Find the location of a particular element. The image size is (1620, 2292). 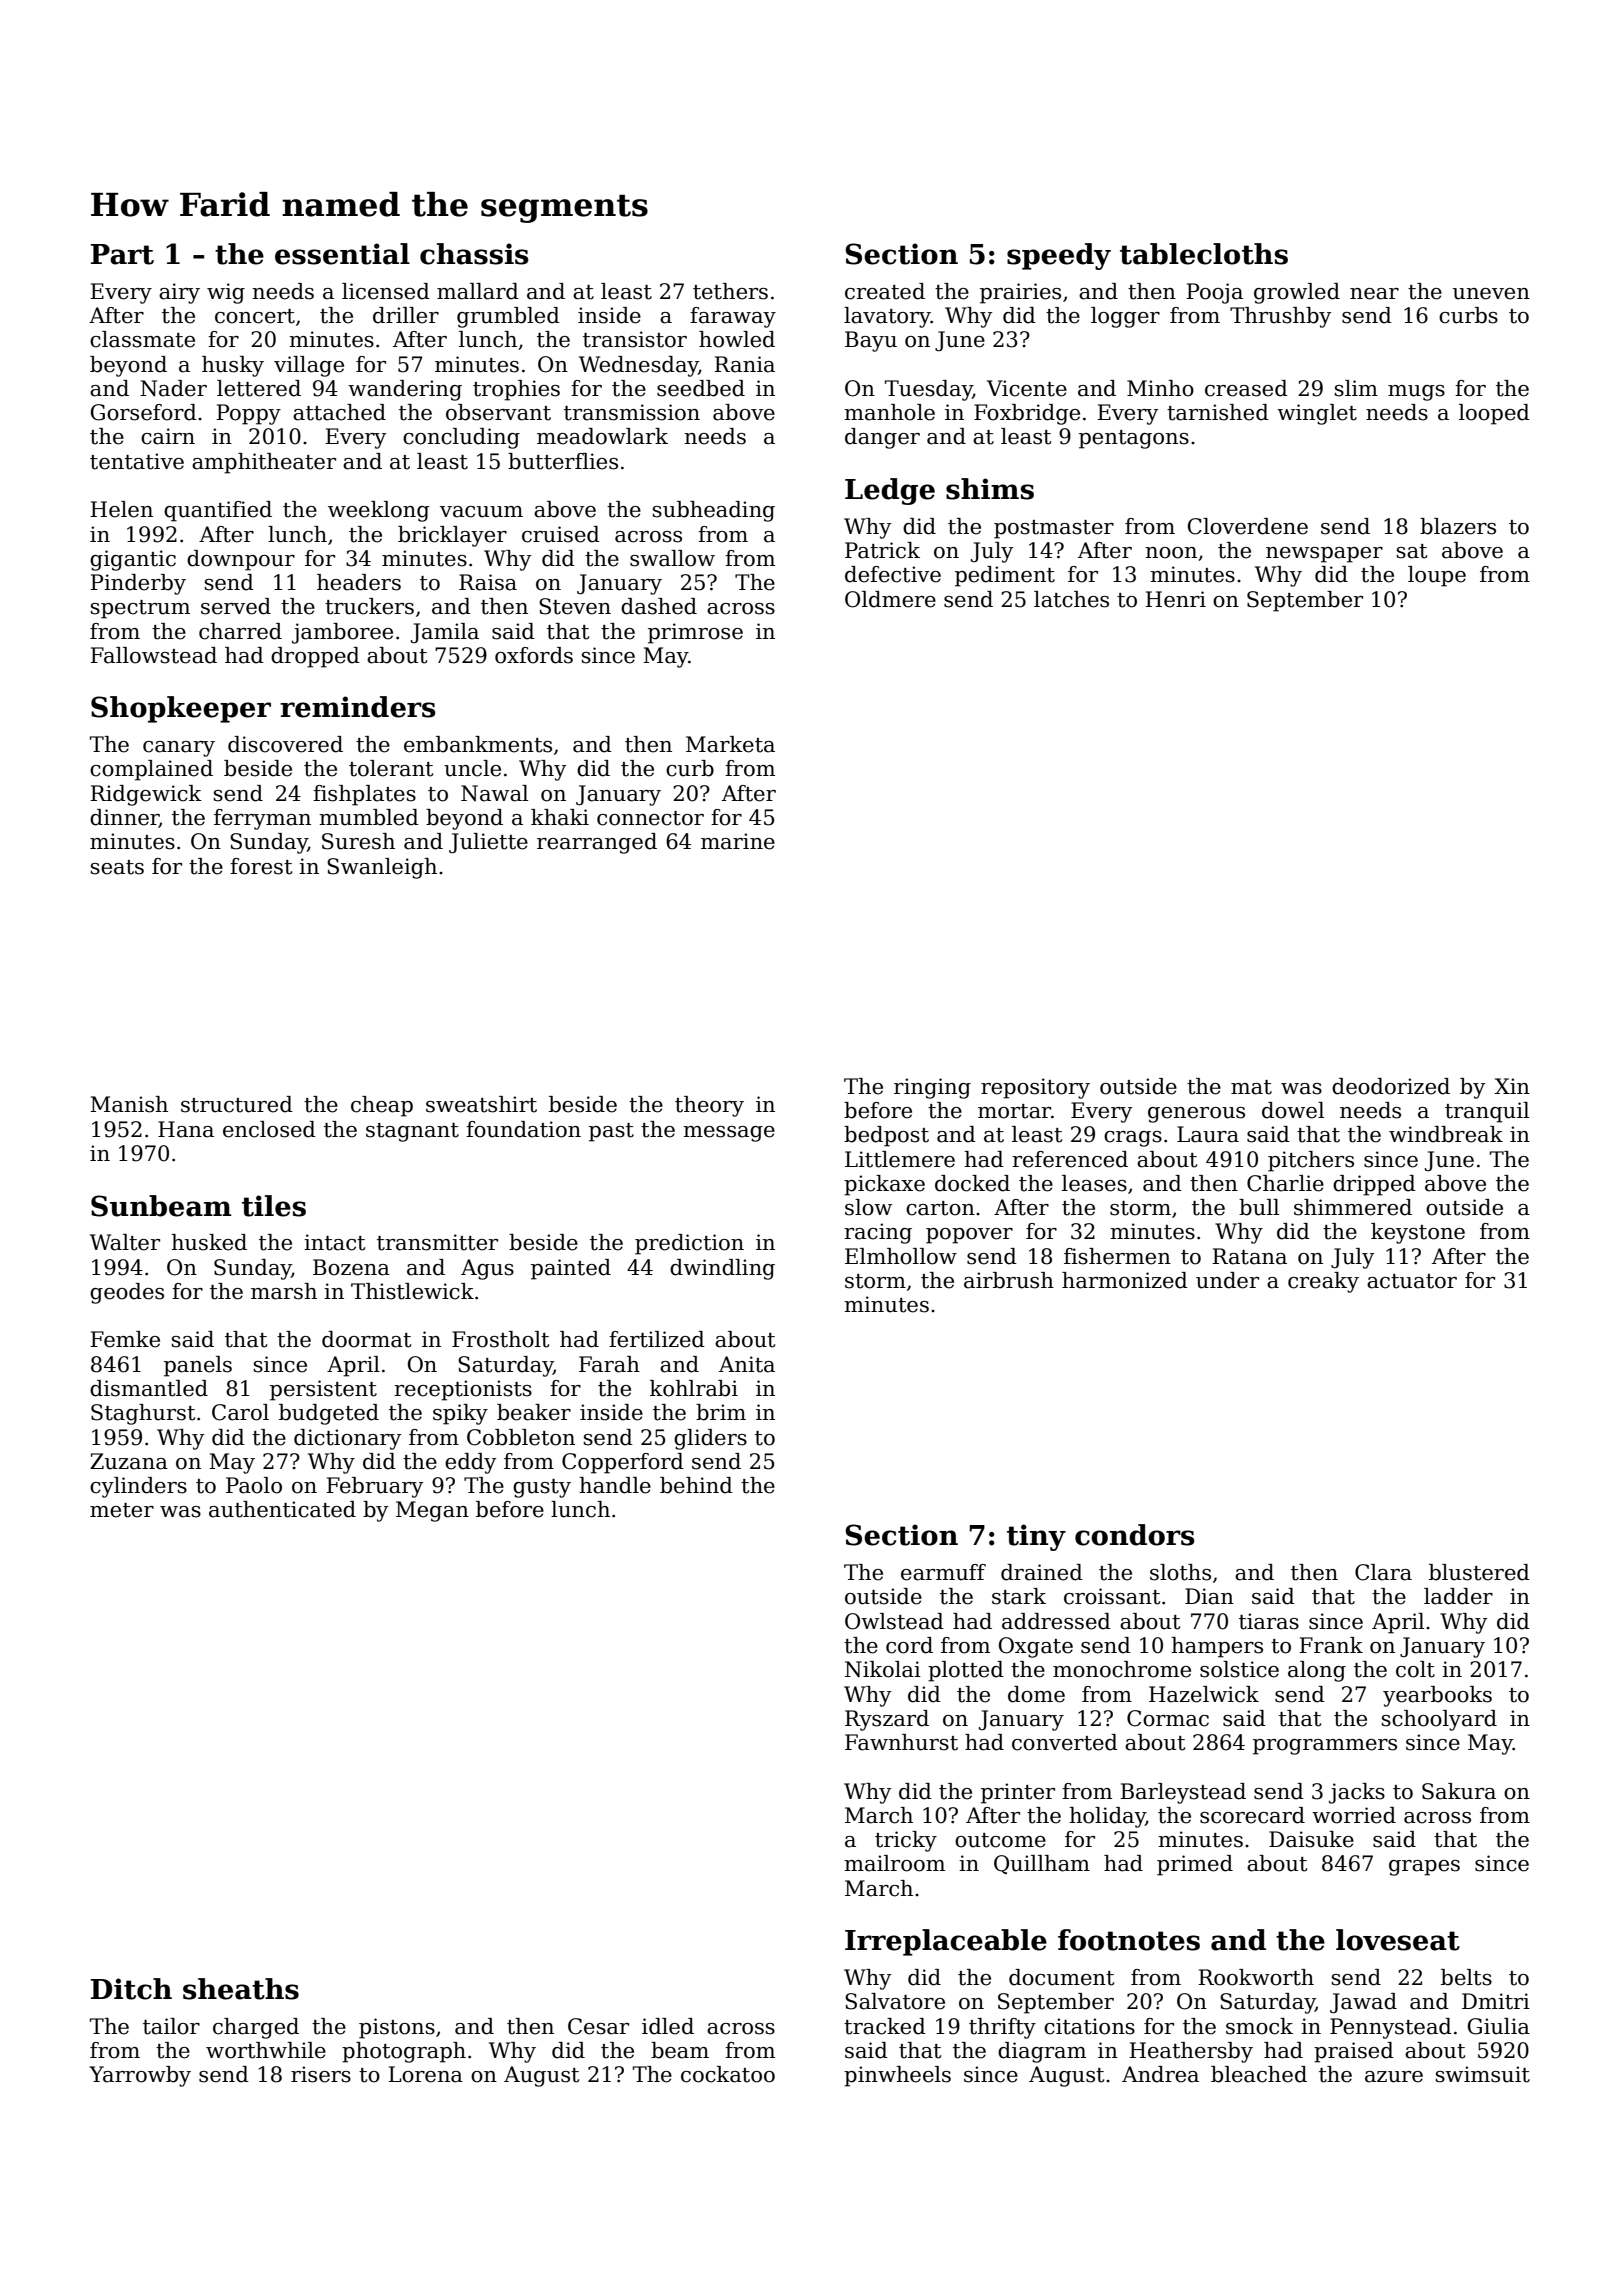

Xin is located at coordinates (1512, 1086).
